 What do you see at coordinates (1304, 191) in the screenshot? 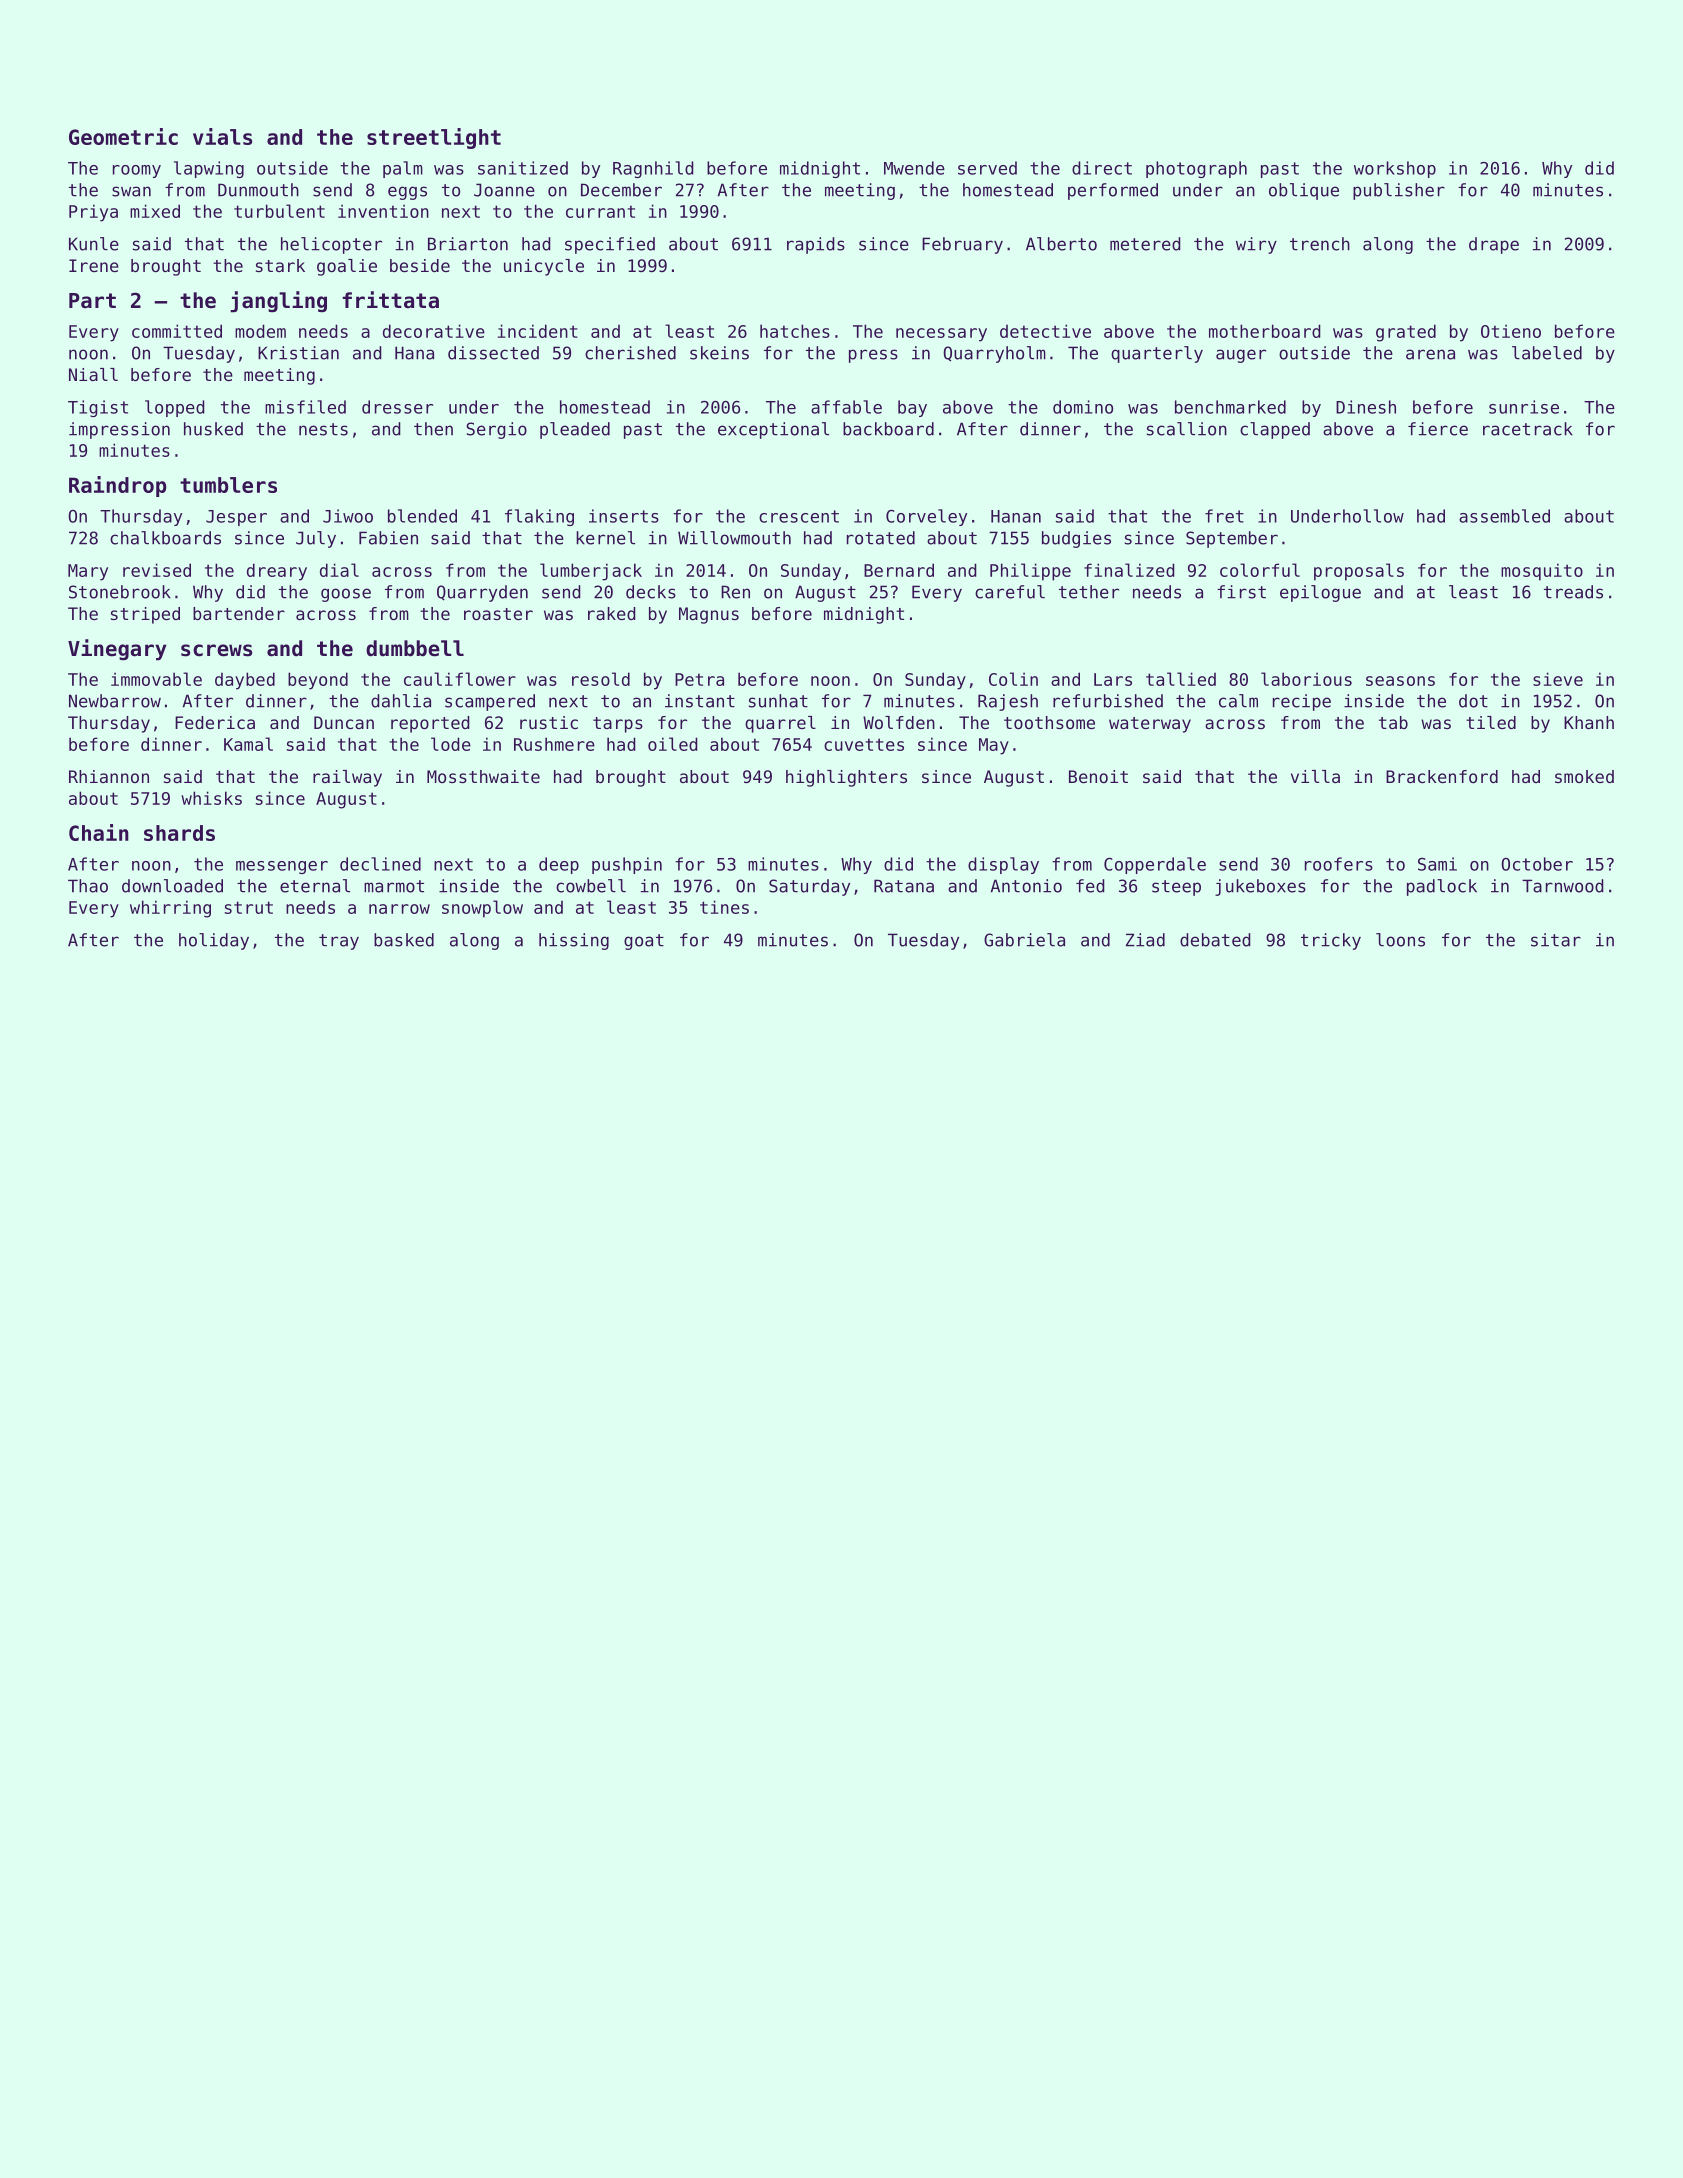
I see `oblique` at bounding box center [1304, 191].
